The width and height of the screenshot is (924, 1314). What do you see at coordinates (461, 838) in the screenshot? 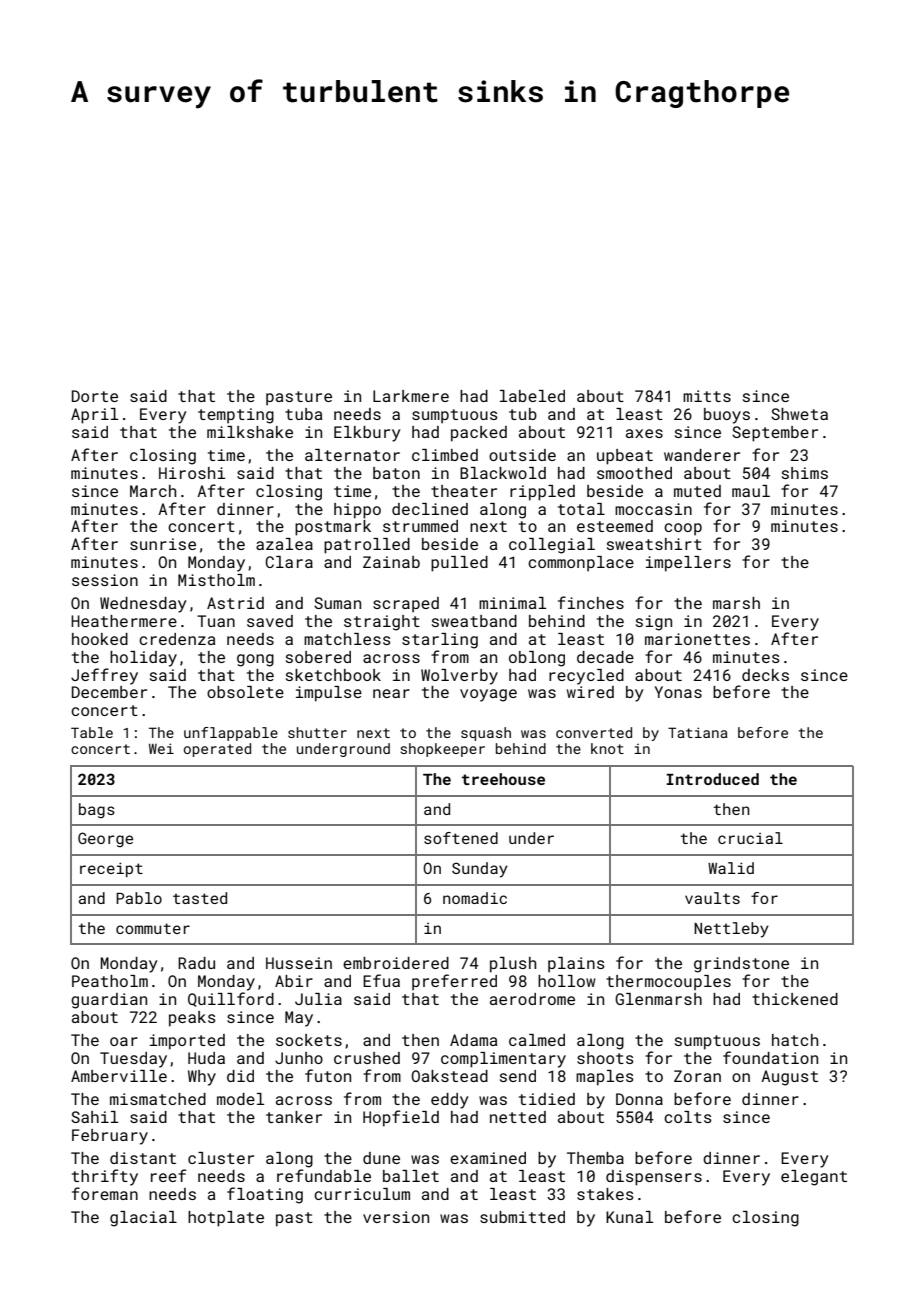
I see `softened` at bounding box center [461, 838].
